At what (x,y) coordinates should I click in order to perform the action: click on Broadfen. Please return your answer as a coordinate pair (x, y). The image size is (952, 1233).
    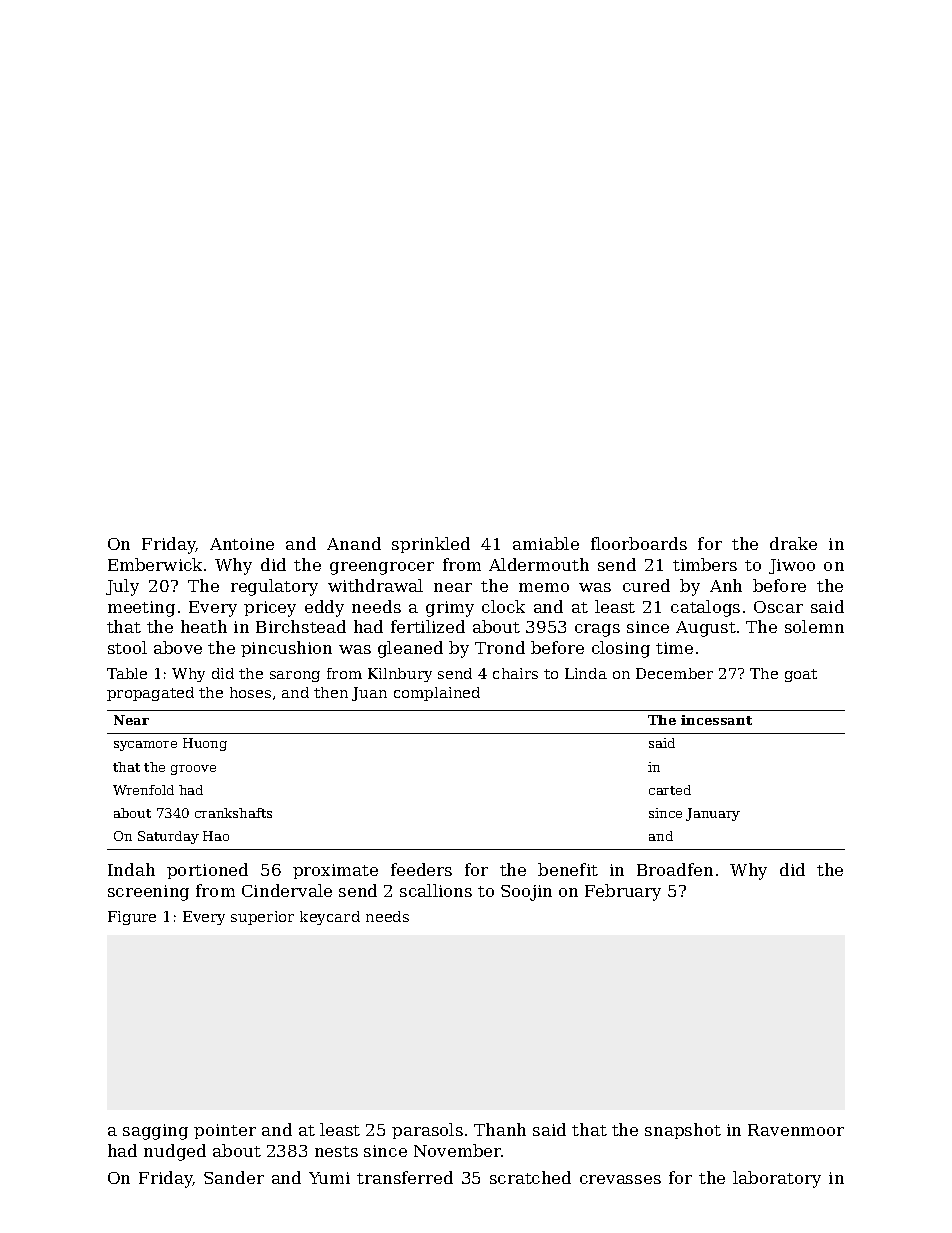
    Looking at the image, I should click on (675, 869).
